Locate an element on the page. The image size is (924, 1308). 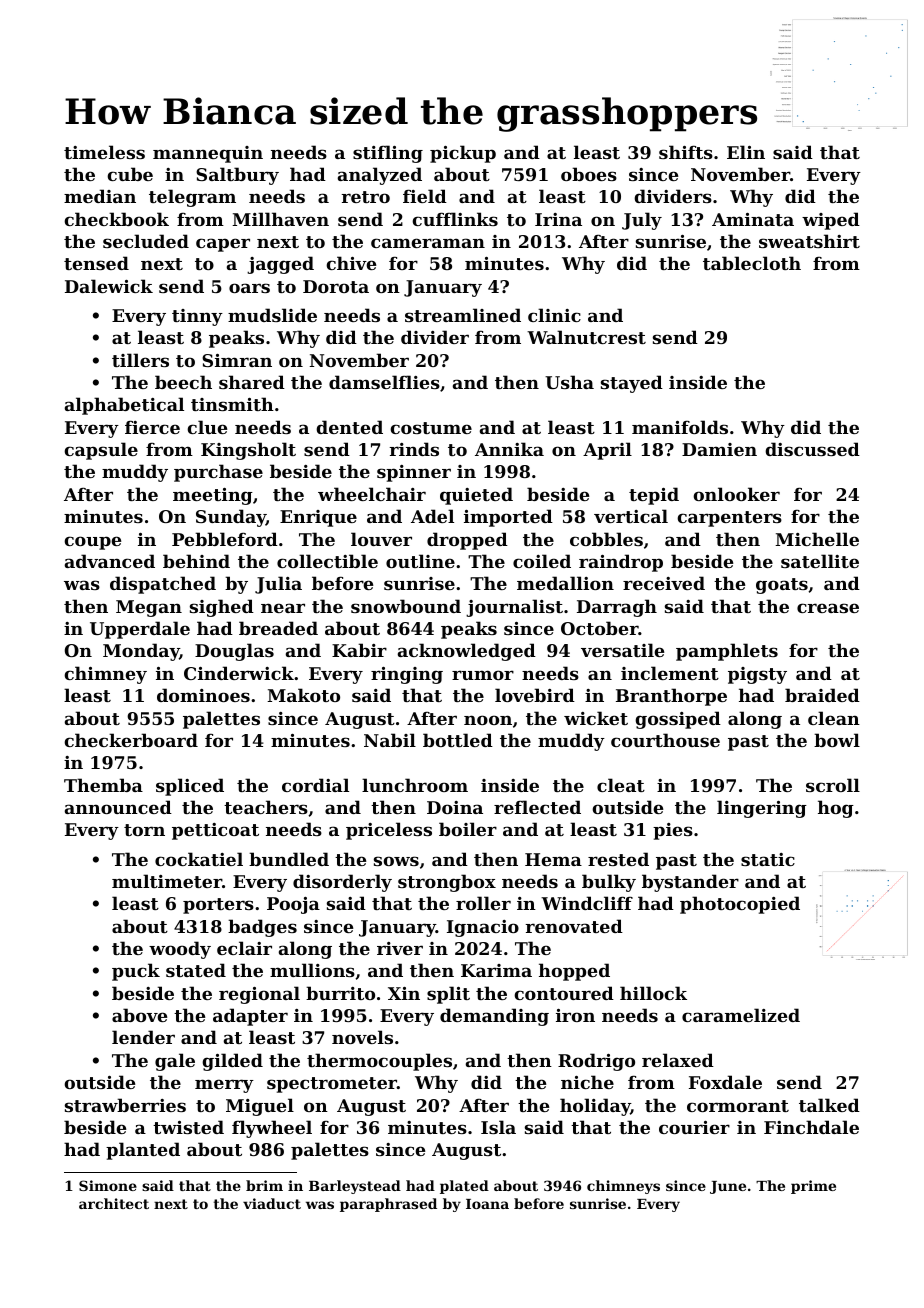
tensed is located at coordinates (96, 263).
